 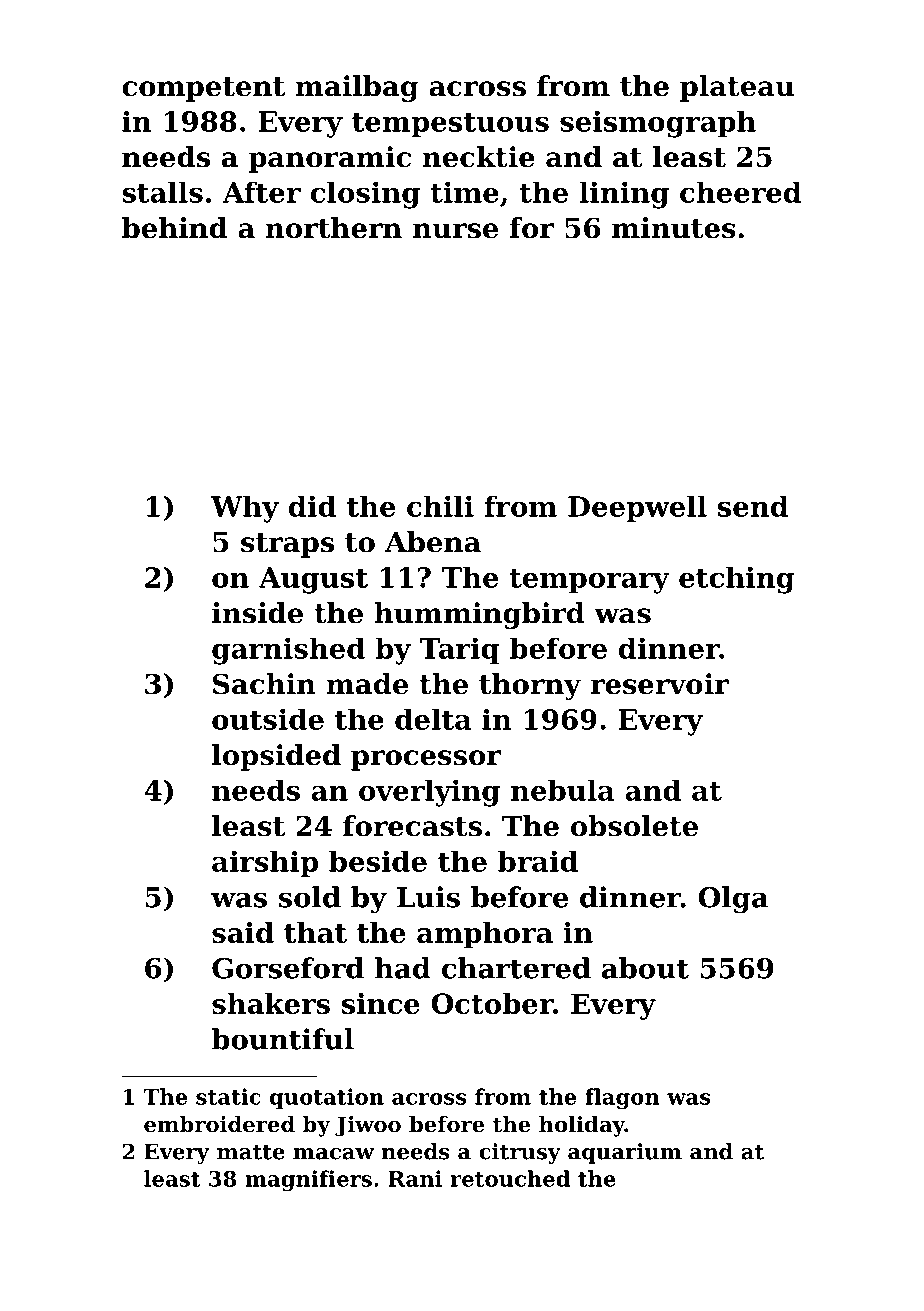 I want to click on Olga, so click(x=733, y=900).
